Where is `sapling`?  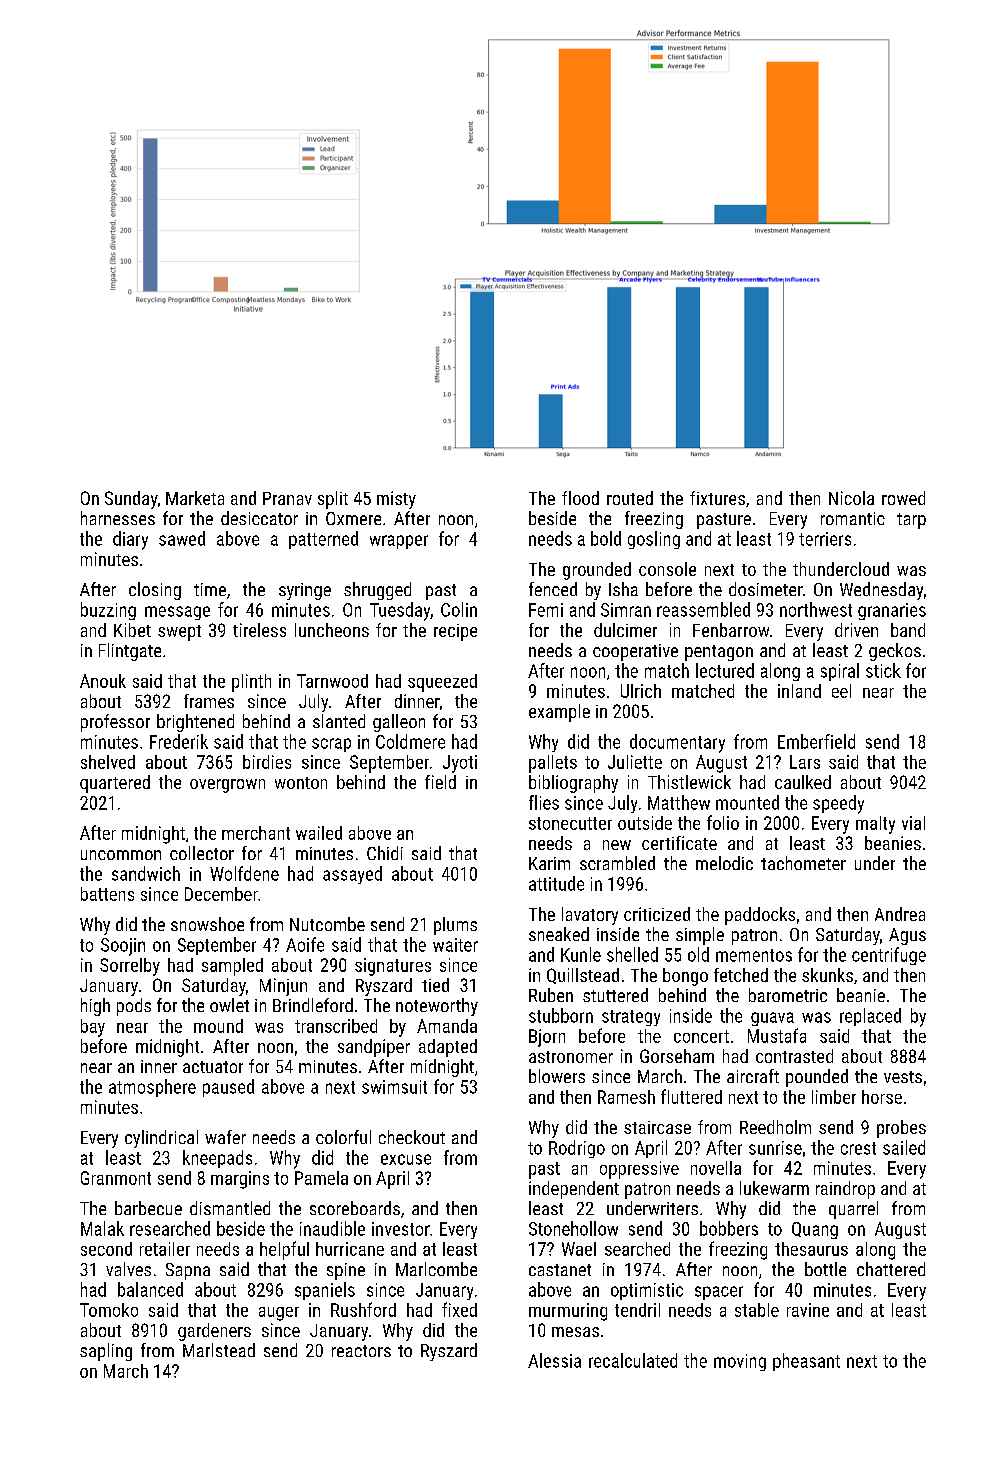 sapling is located at coordinates (106, 1352).
